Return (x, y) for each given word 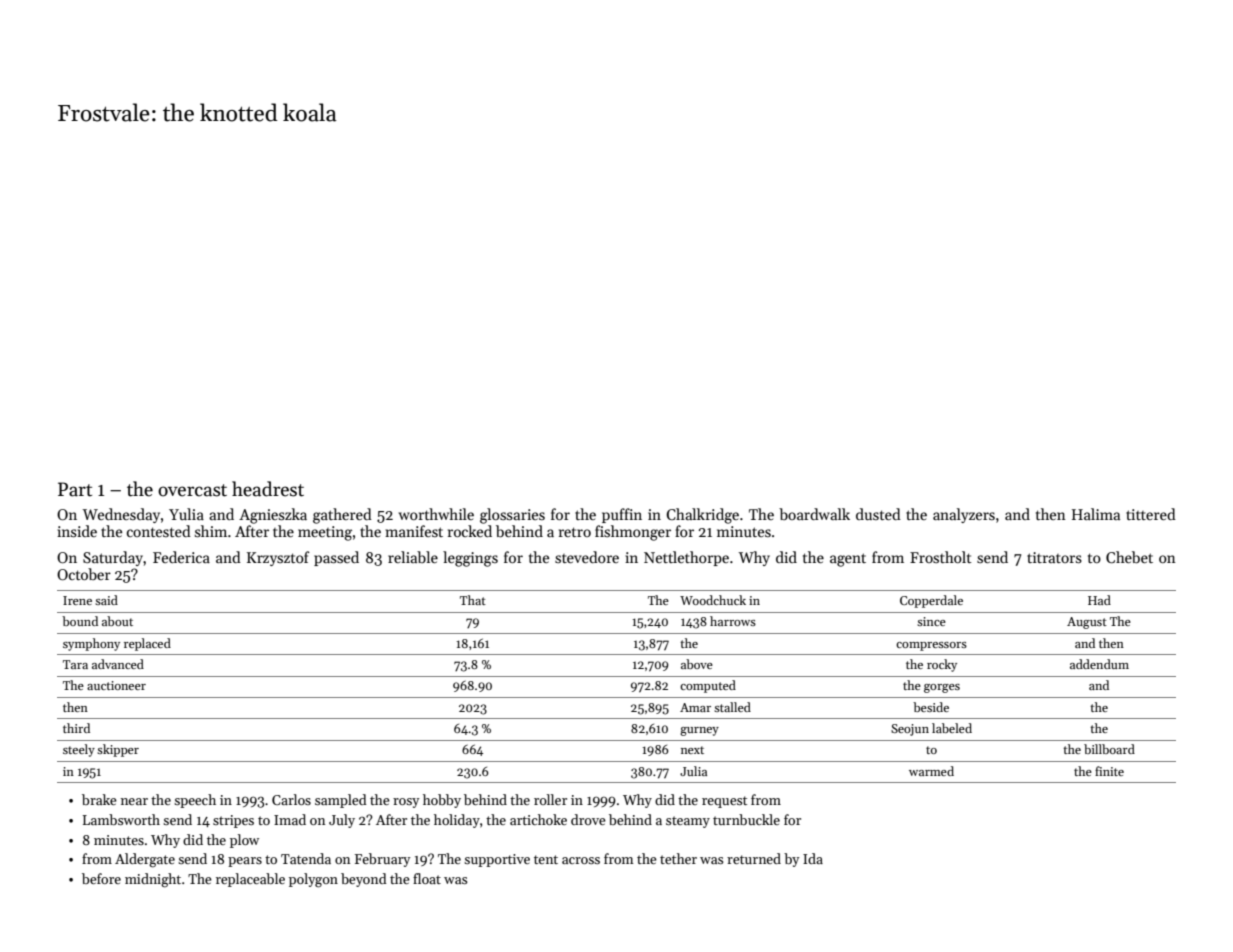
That (473, 600)
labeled (952, 728)
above (697, 664)
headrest (268, 489)
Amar (695, 707)
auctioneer (116, 685)
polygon (313, 880)
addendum (1099, 664)
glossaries (512, 516)
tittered (1151, 514)
